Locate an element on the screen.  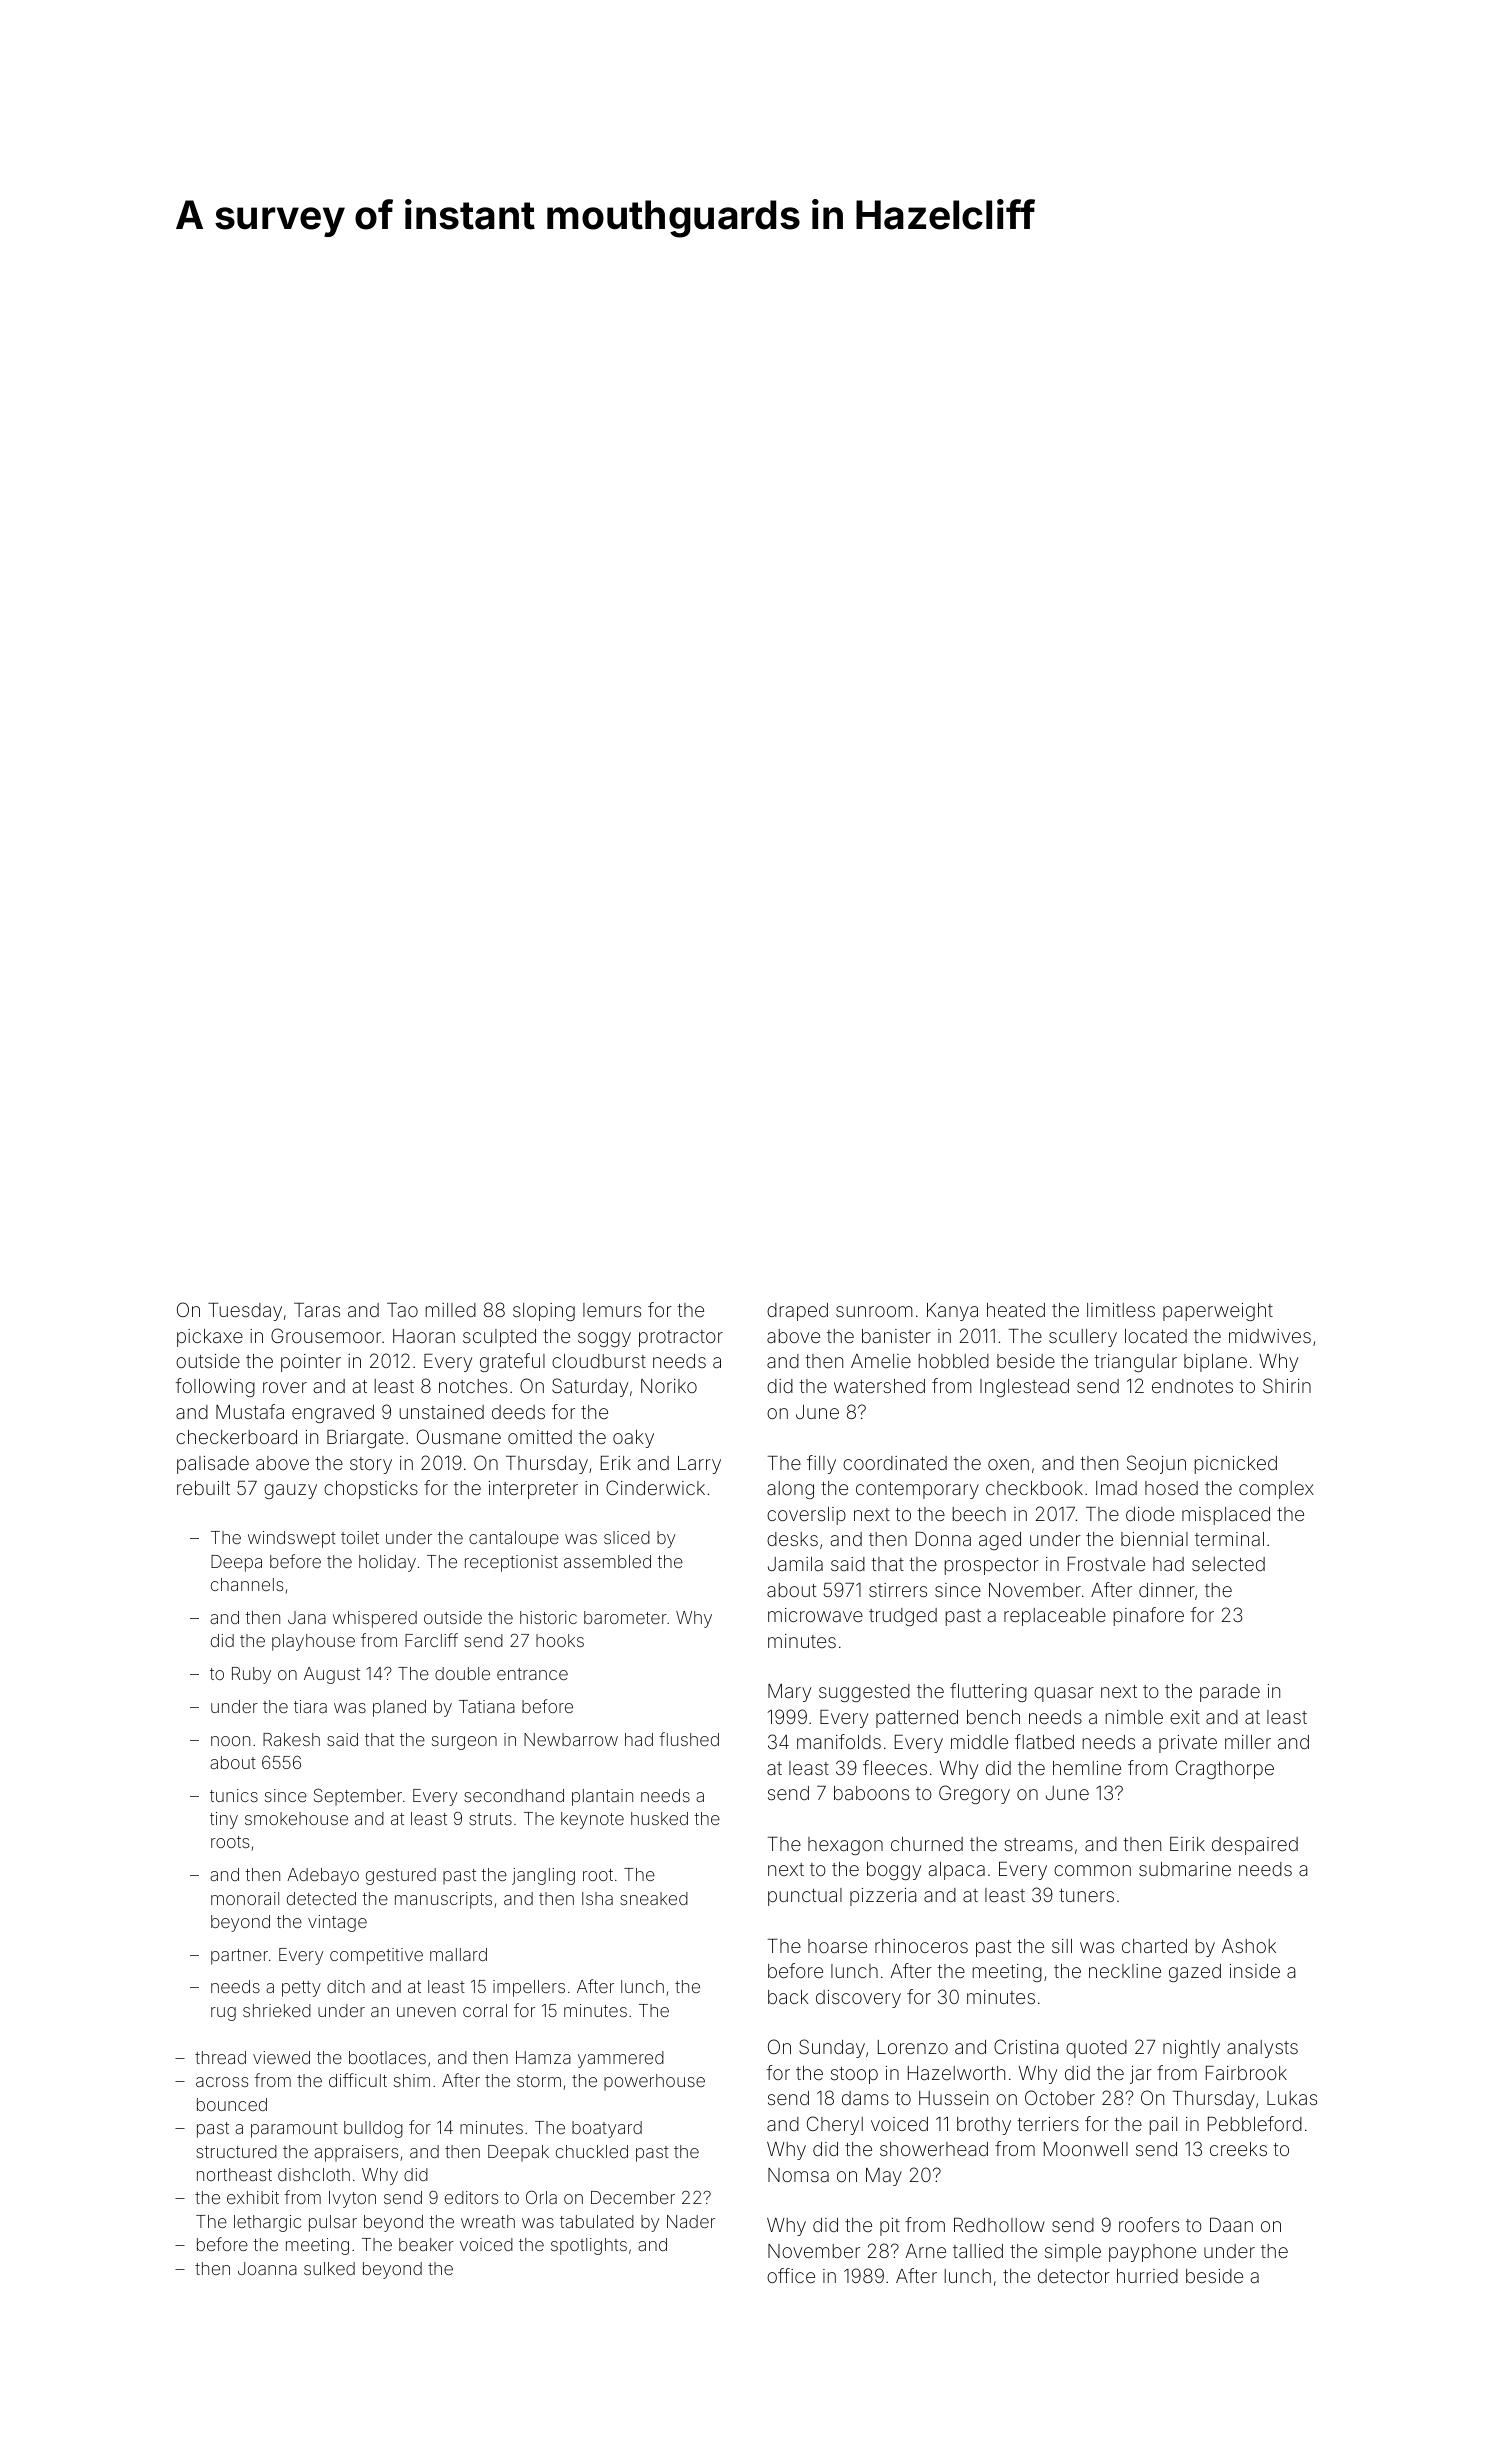
bench is located at coordinates (993, 1717).
